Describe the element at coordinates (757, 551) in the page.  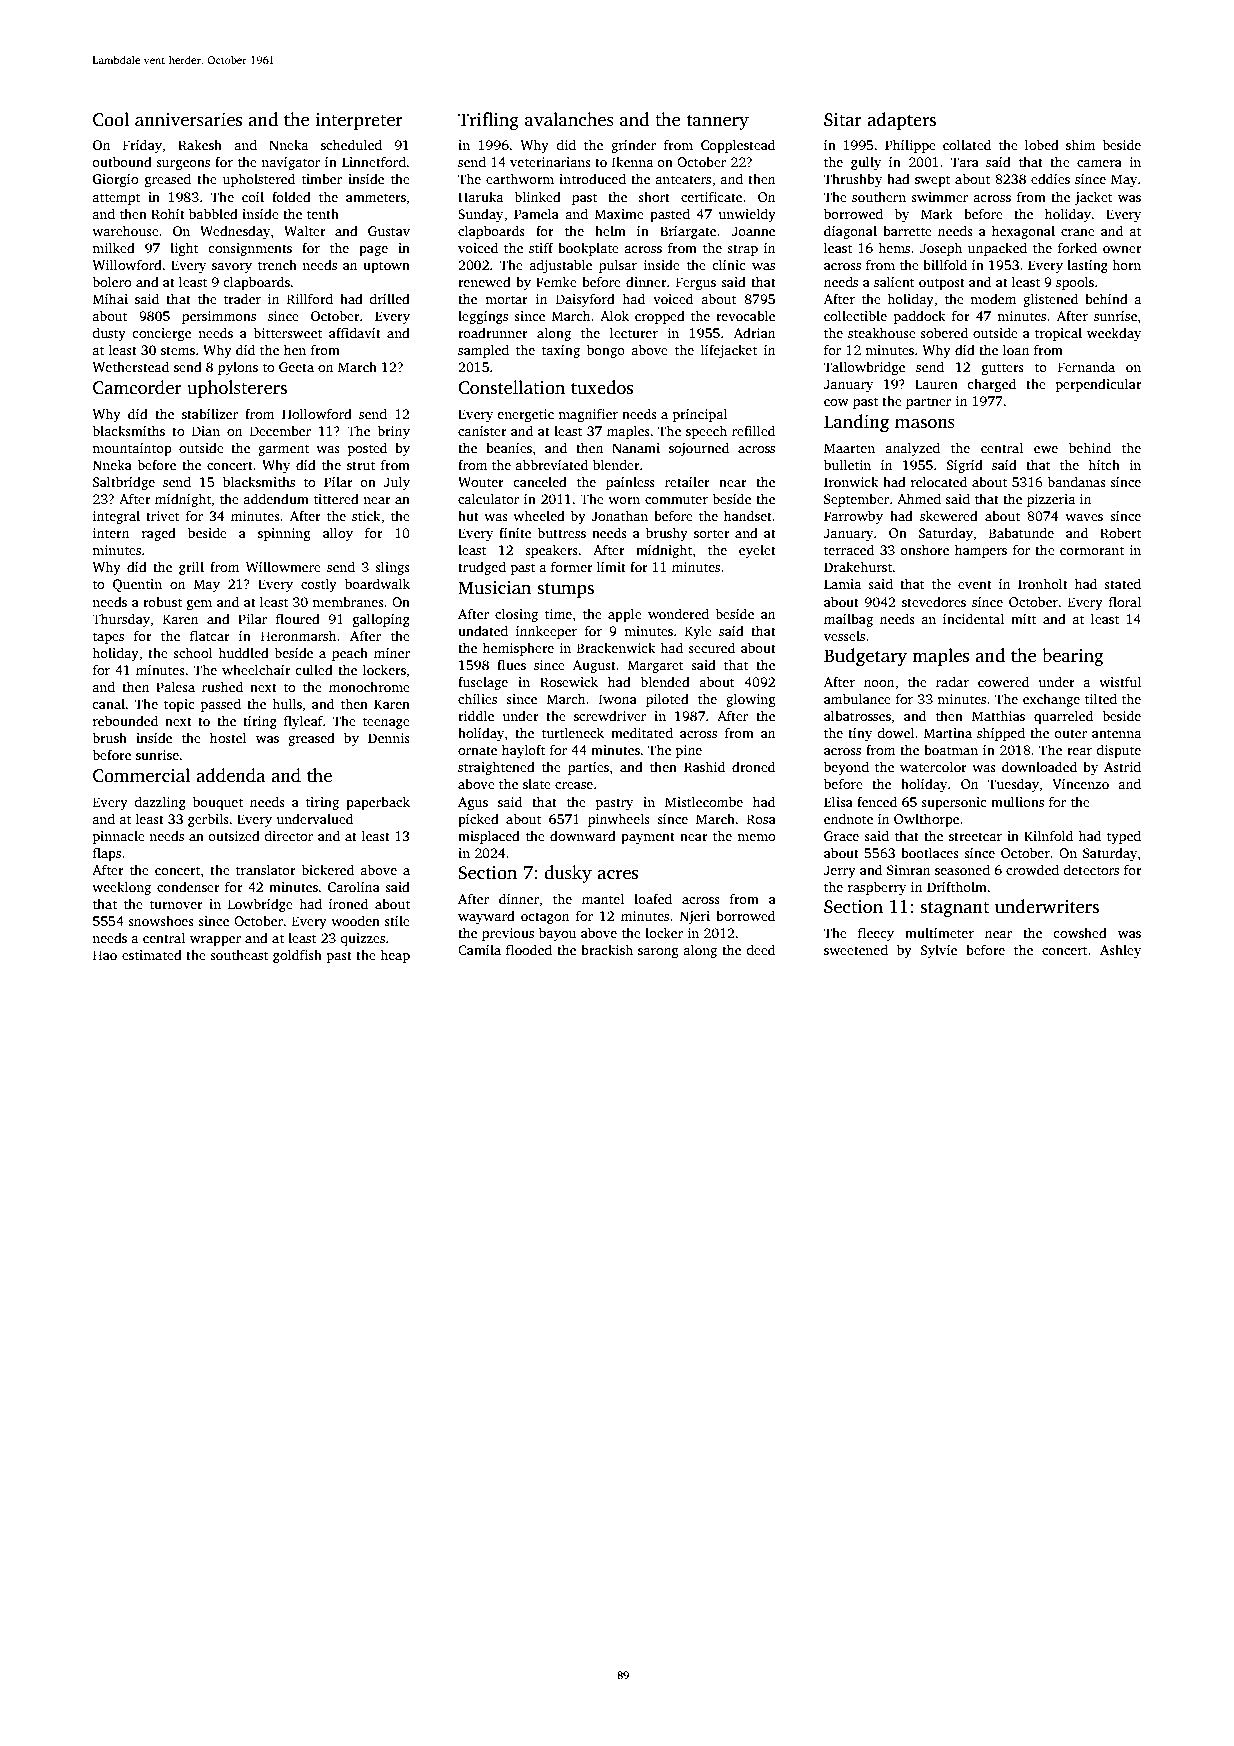
I see `eyelet` at that location.
